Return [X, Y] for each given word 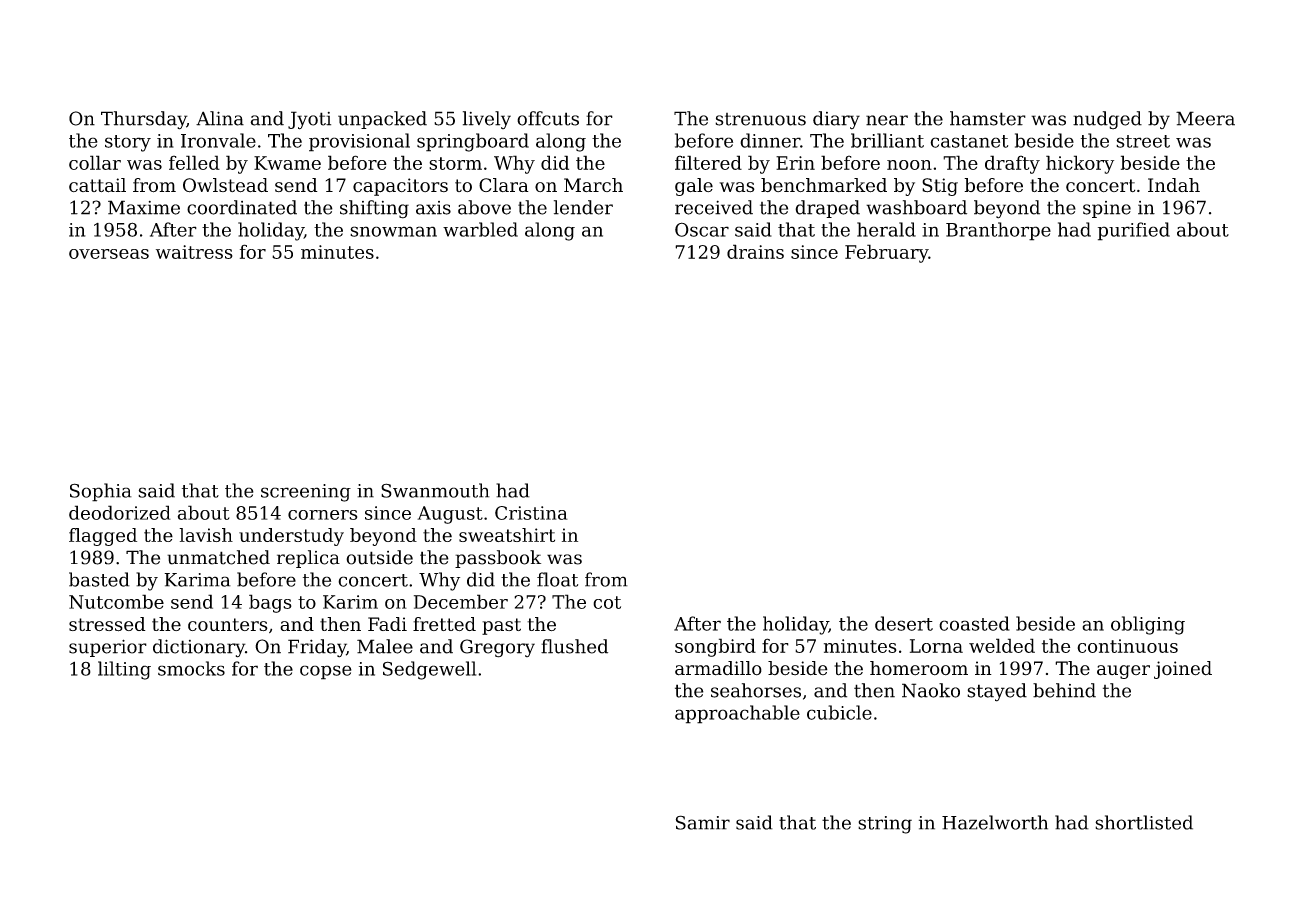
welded [1002, 645]
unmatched [218, 557]
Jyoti [309, 120]
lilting [124, 670]
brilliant [887, 140]
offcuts [548, 118]
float [557, 579]
